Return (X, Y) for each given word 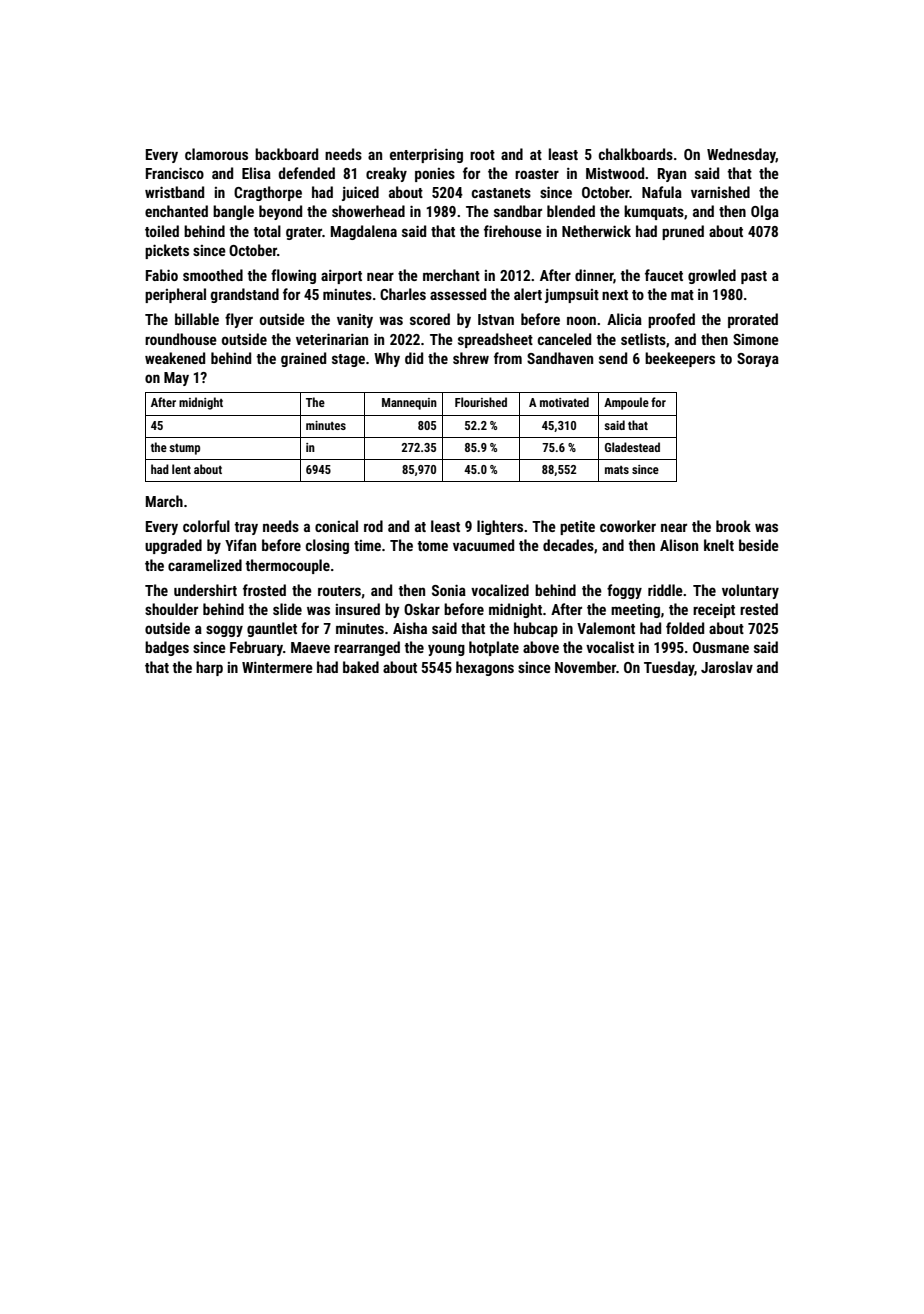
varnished (720, 192)
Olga (765, 212)
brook (733, 526)
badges (167, 648)
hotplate (494, 648)
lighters (500, 527)
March (164, 501)
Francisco (175, 173)
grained (303, 359)
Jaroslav (727, 667)
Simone (756, 339)
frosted (264, 590)
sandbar (518, 211)
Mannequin (409, 404)
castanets (501, 193)
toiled (162, 231)
